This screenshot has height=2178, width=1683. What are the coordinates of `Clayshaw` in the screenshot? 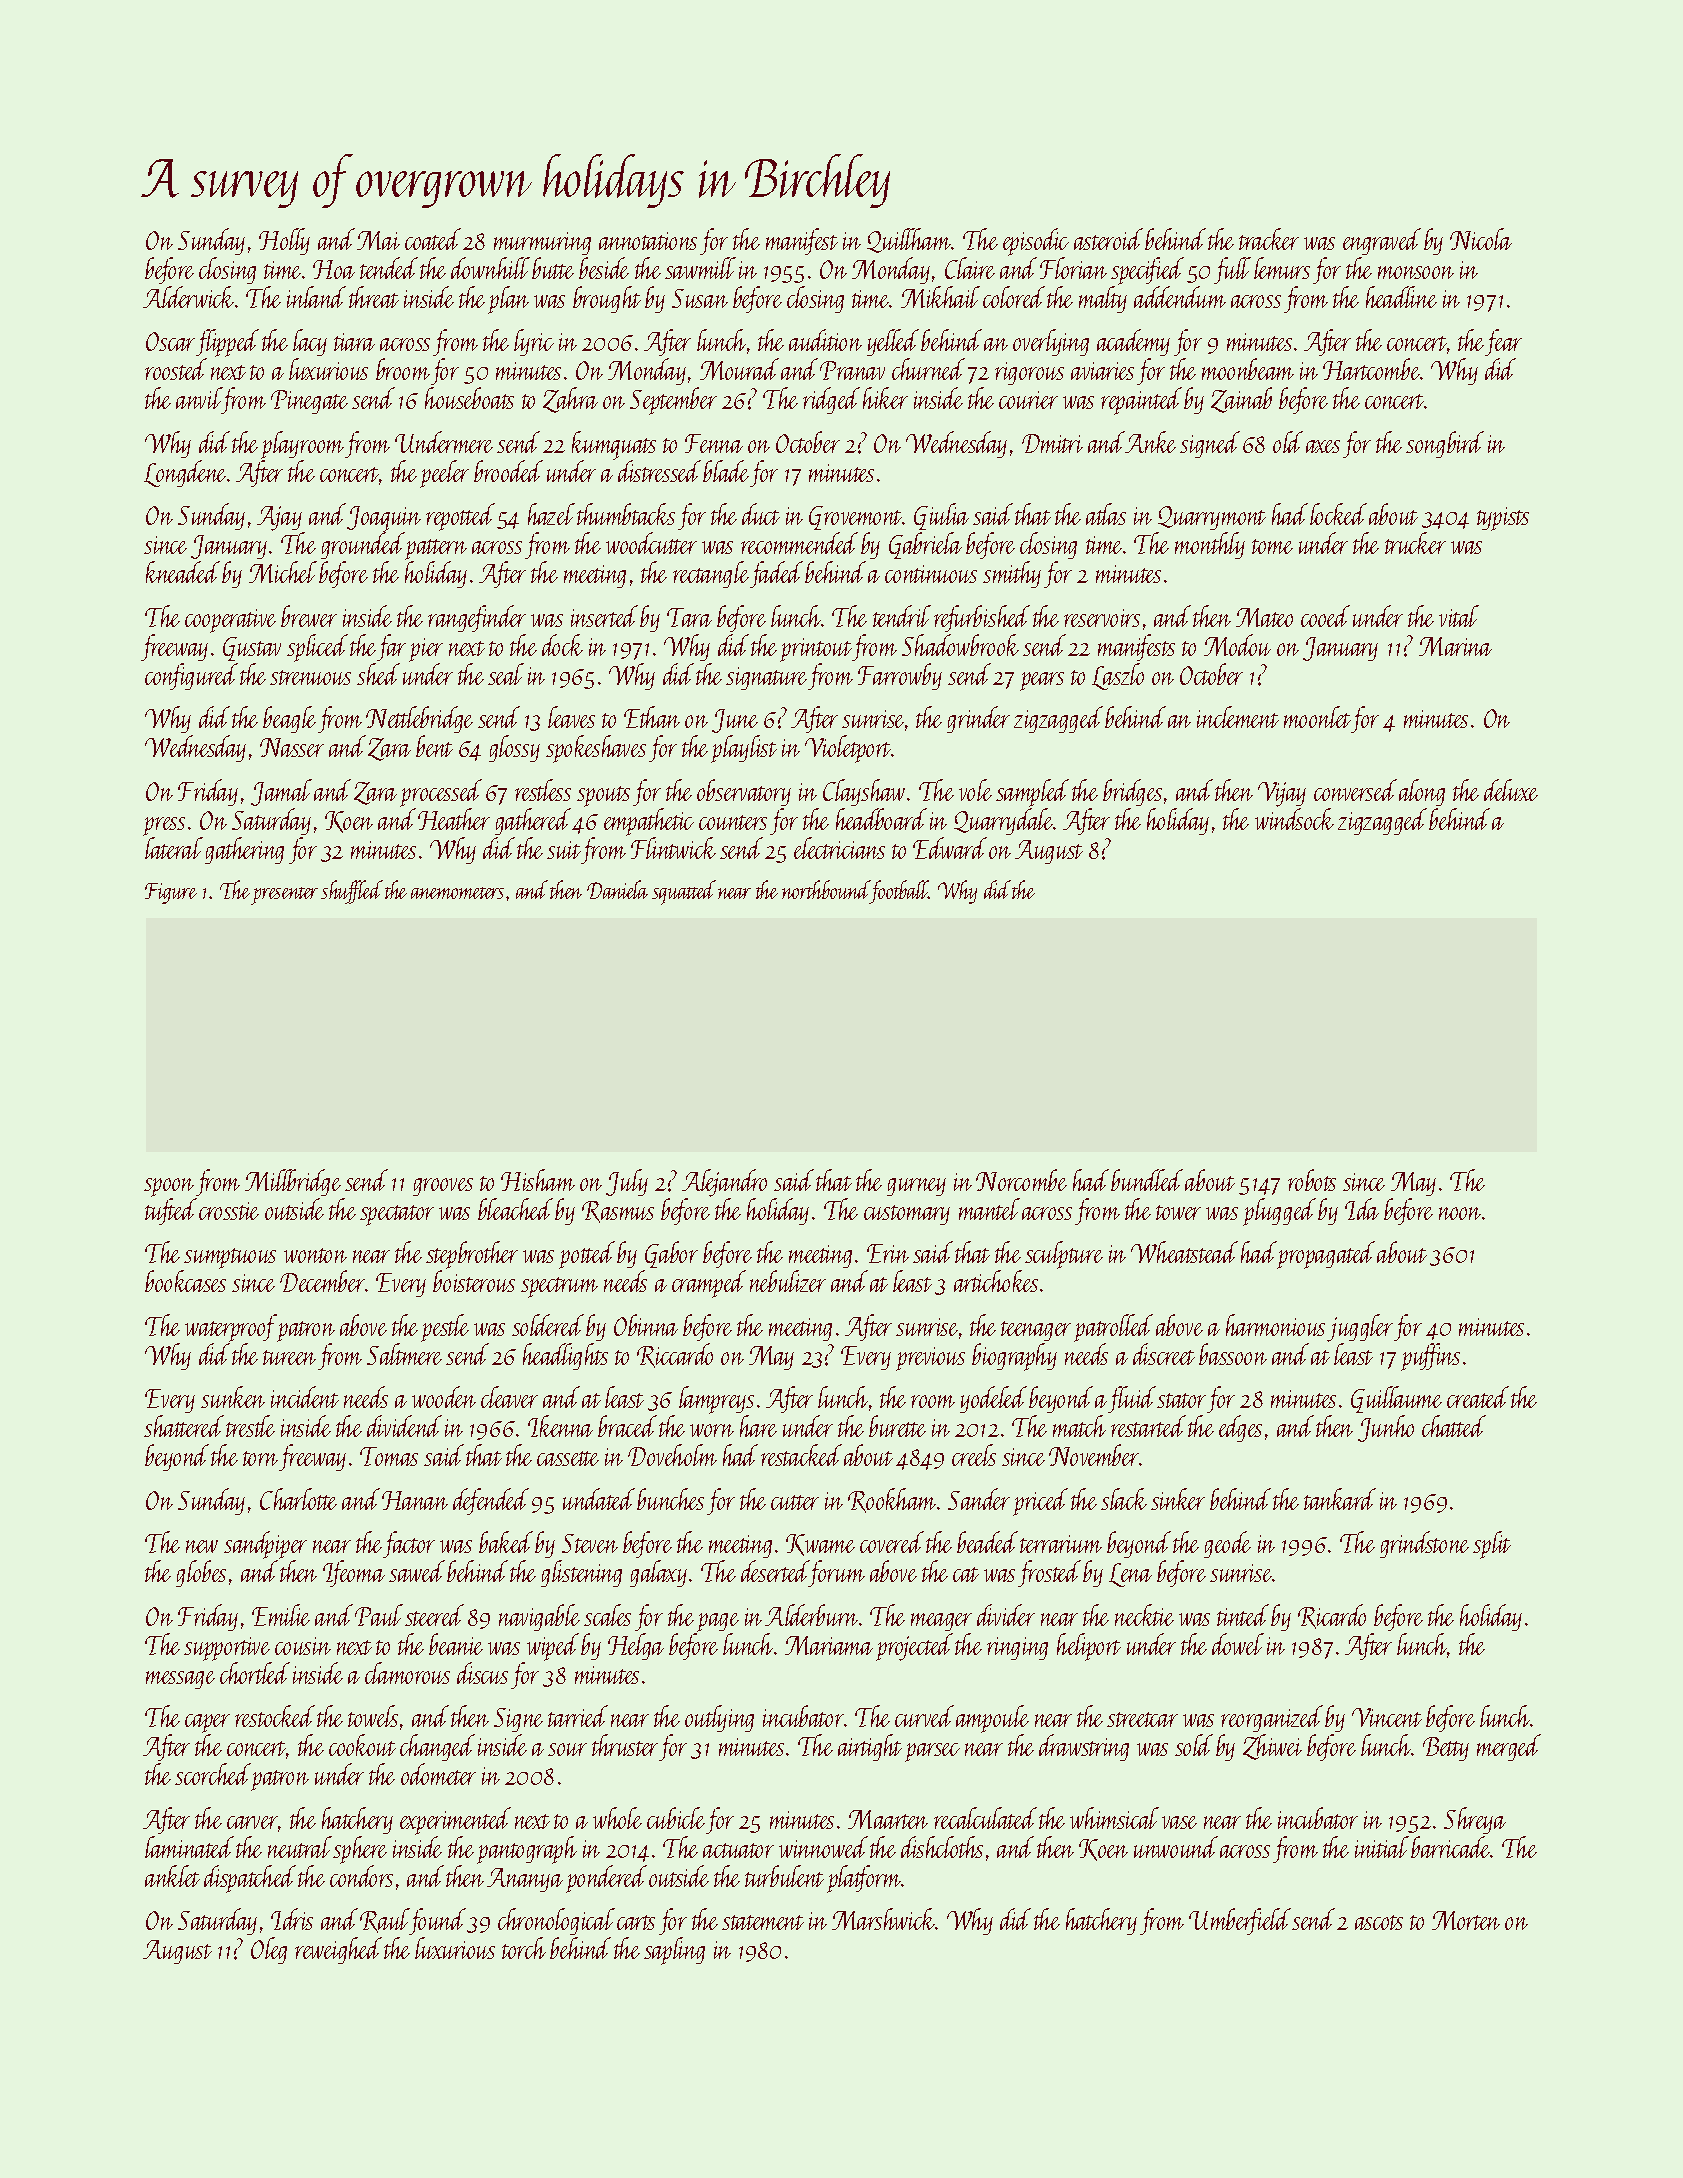 It's located at (864, 792).
